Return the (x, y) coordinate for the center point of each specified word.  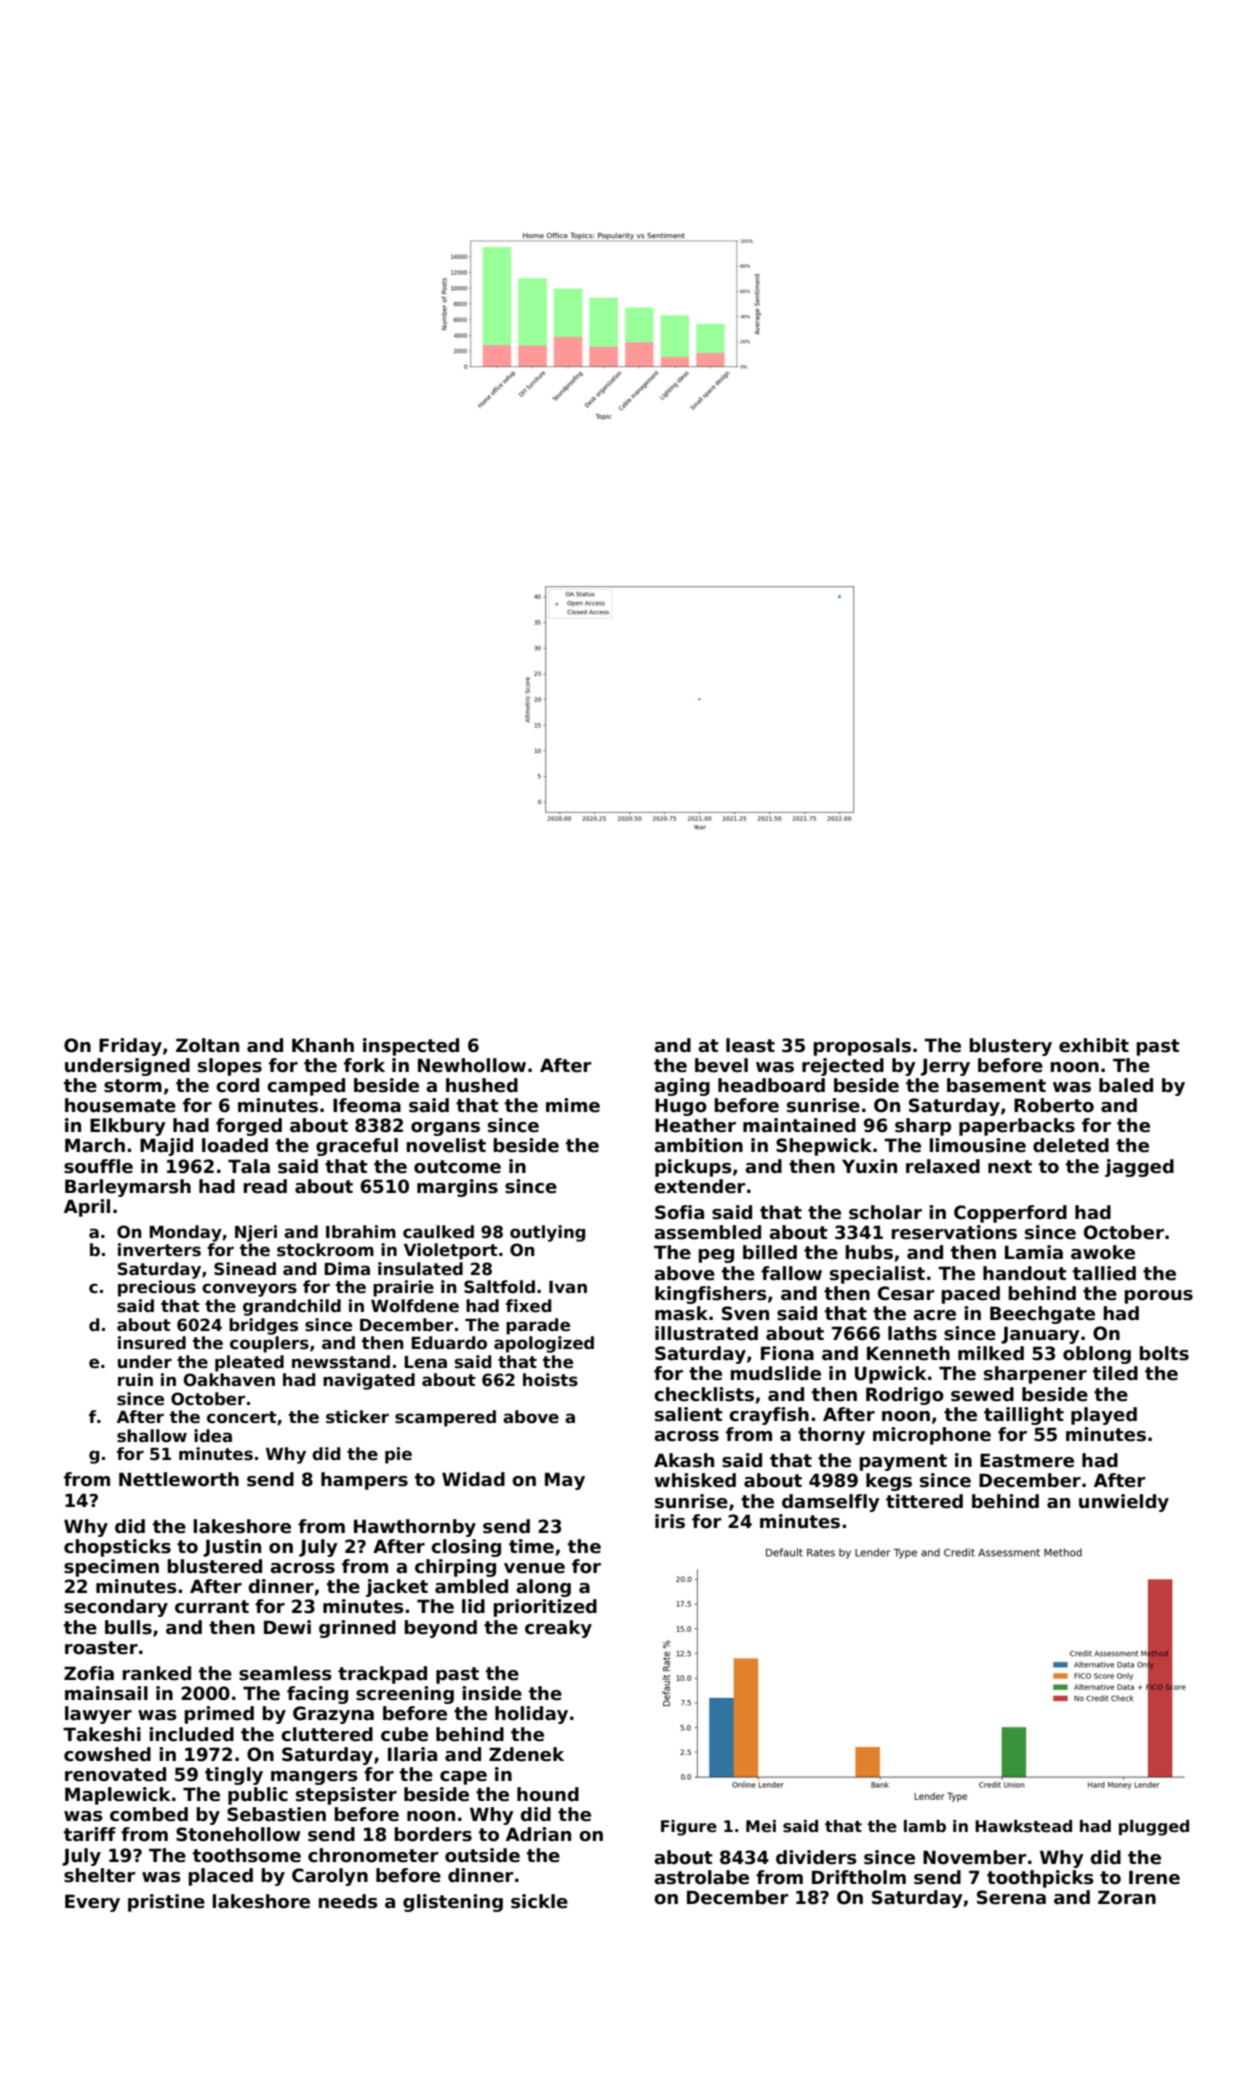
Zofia (89, 1673)
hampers (364, 1481)
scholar (885, 1212)
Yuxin (869, 1166)
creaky (558, 1629)
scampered (445, 1418)
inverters (159, 1250)
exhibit (1094, 1045)
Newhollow (472, 1065)
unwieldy (1124, 1503)
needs (348, 1901)
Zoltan (207, 1045)
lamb (925, 1826)
